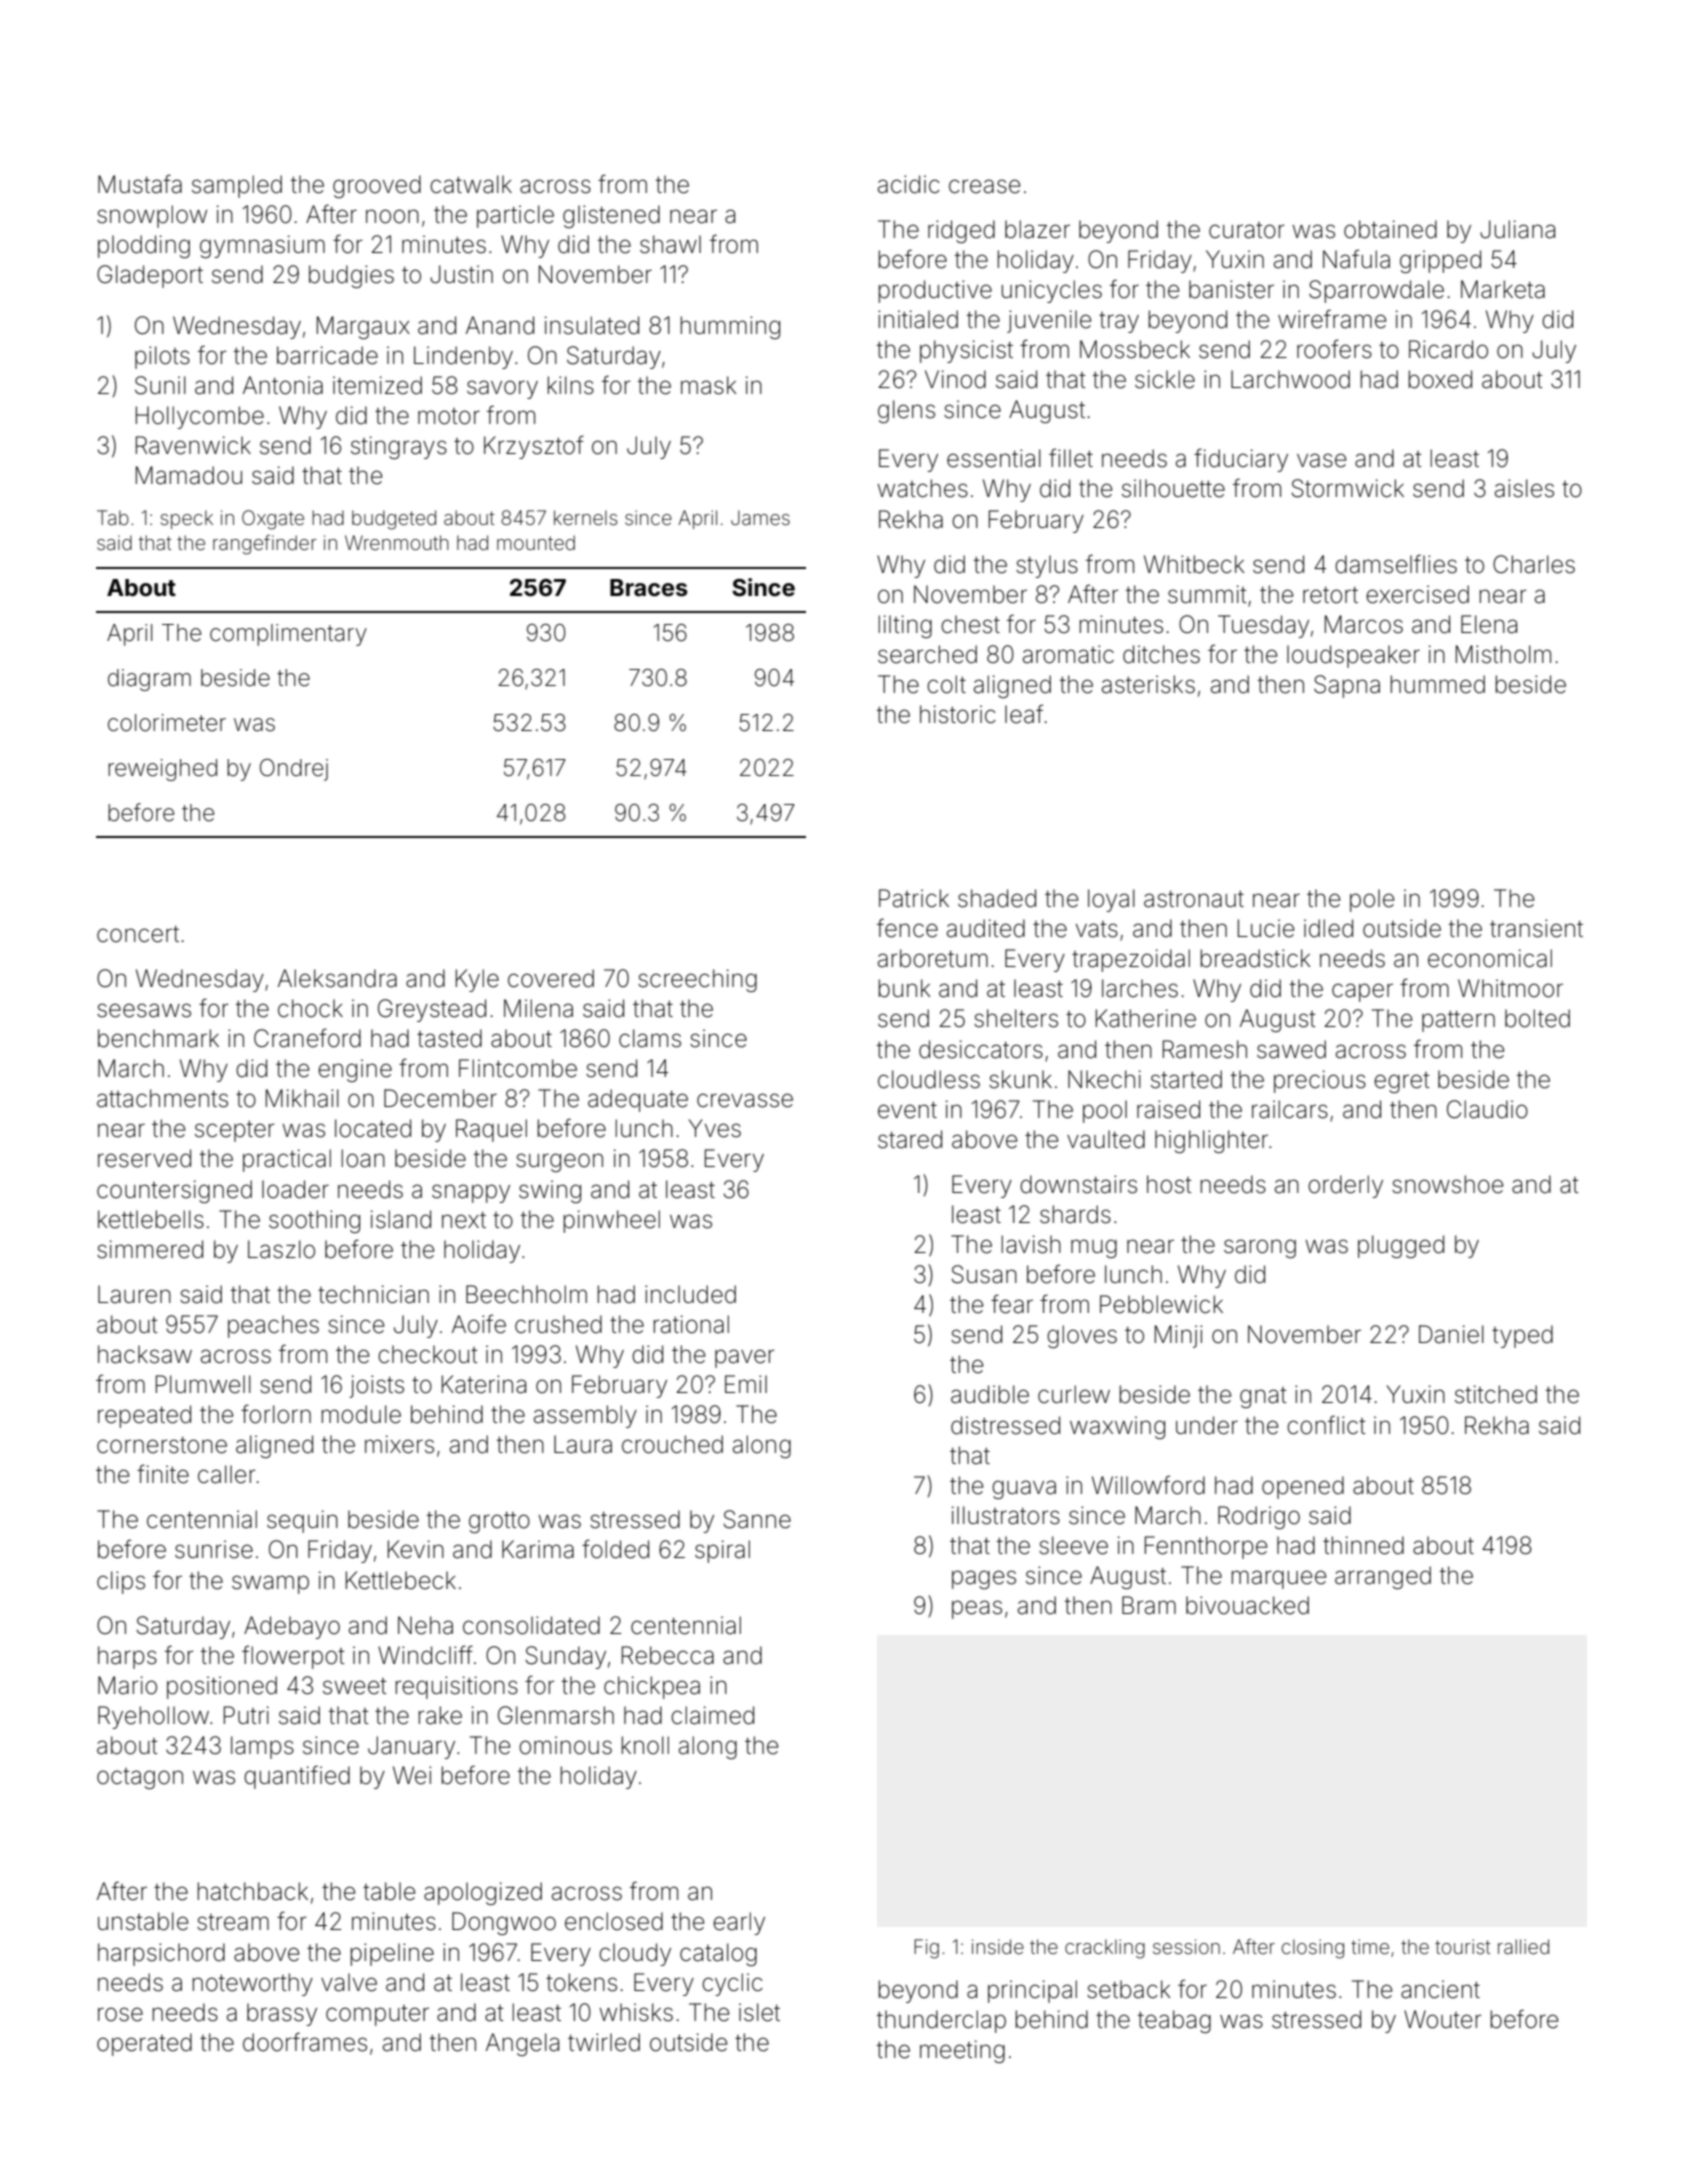  I want to click on kettlebells, so click(151, 1219).
